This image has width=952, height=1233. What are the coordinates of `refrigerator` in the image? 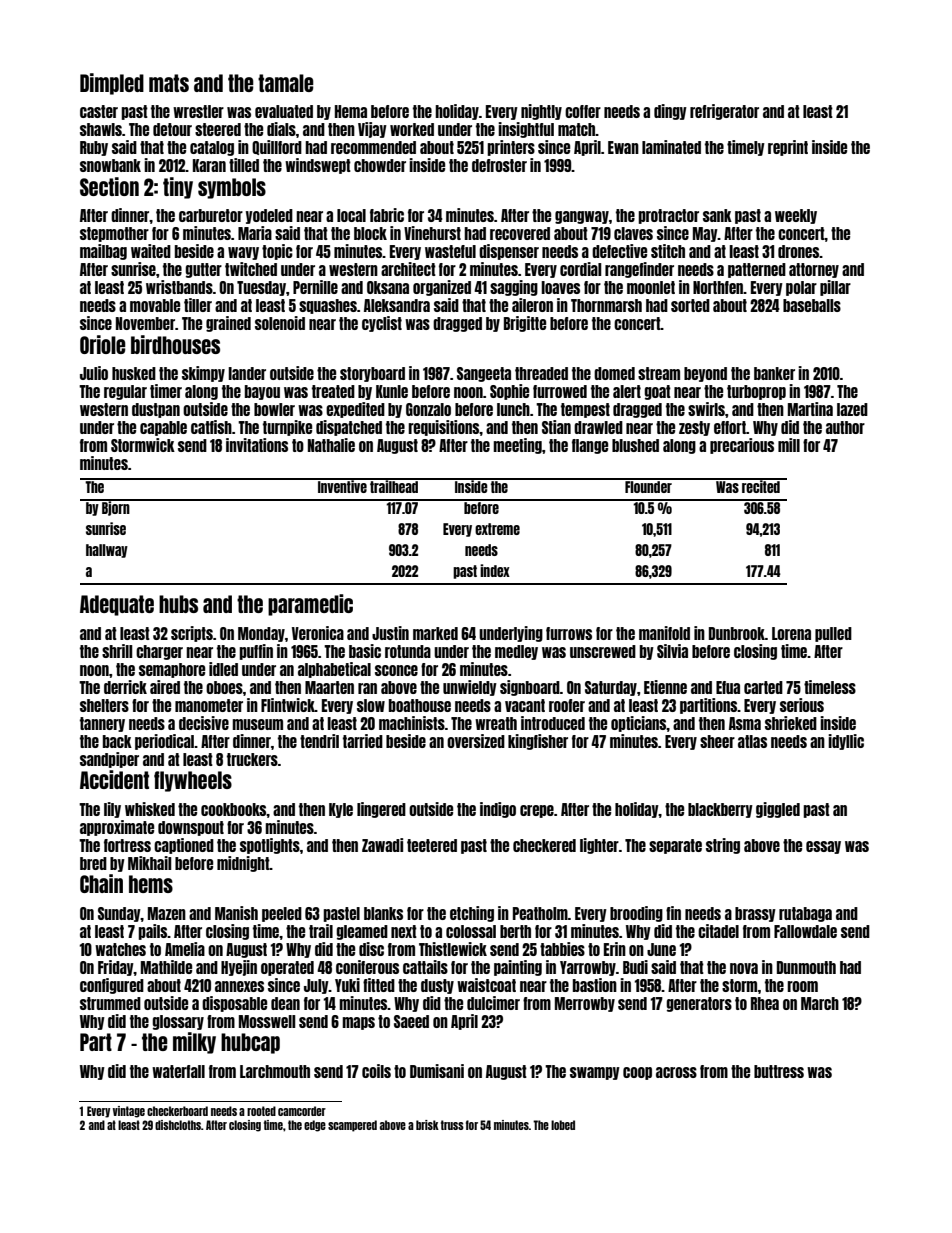 It's located at (724, 112).
